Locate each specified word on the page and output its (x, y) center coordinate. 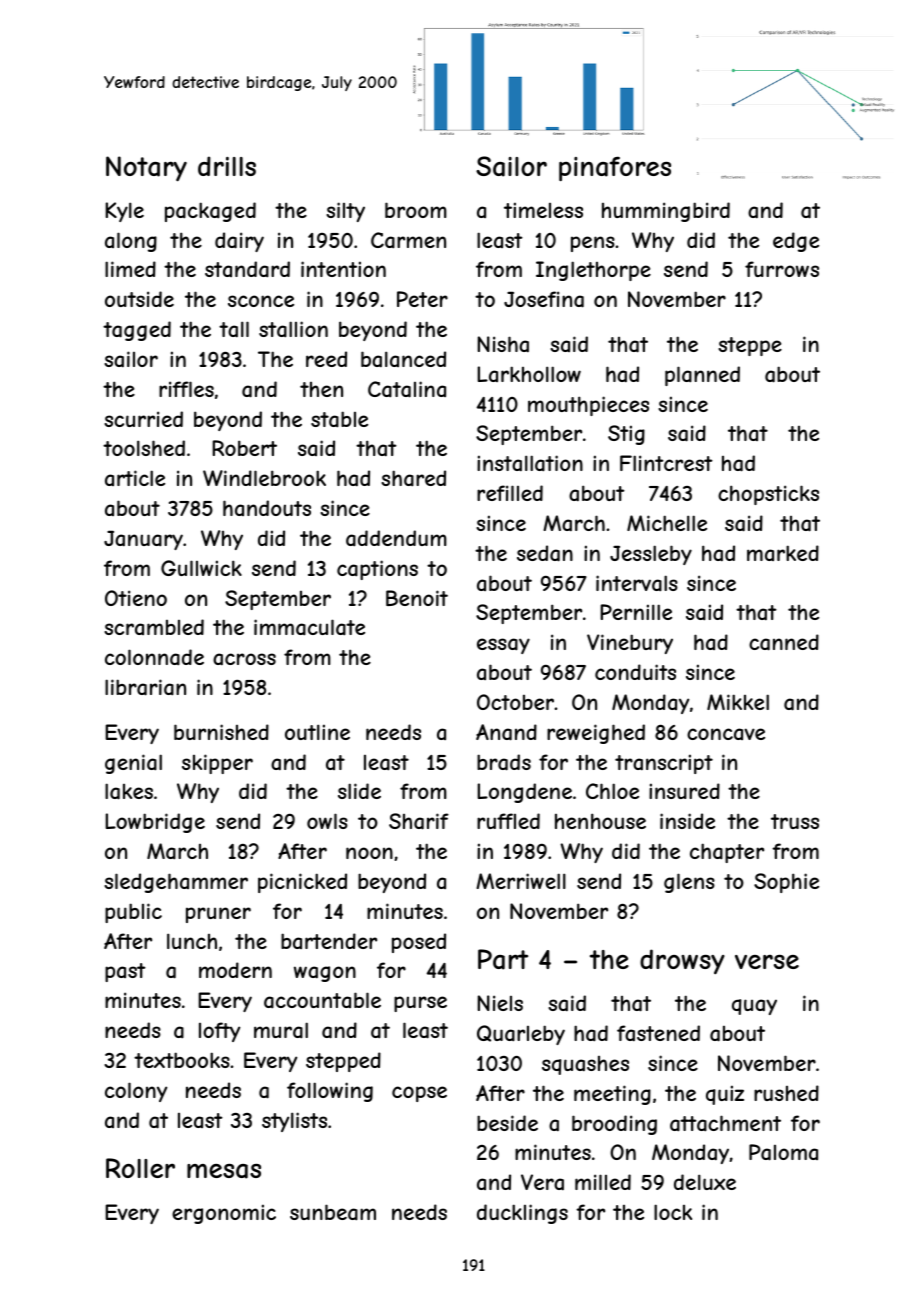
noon (369, 853)
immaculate (309, 627)
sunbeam (333, 1212)
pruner (218, 915)
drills (227, 166)
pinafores (615, 169)
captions (377, 570)
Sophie (786, 883)
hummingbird (666, 212)
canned (784, 642)
